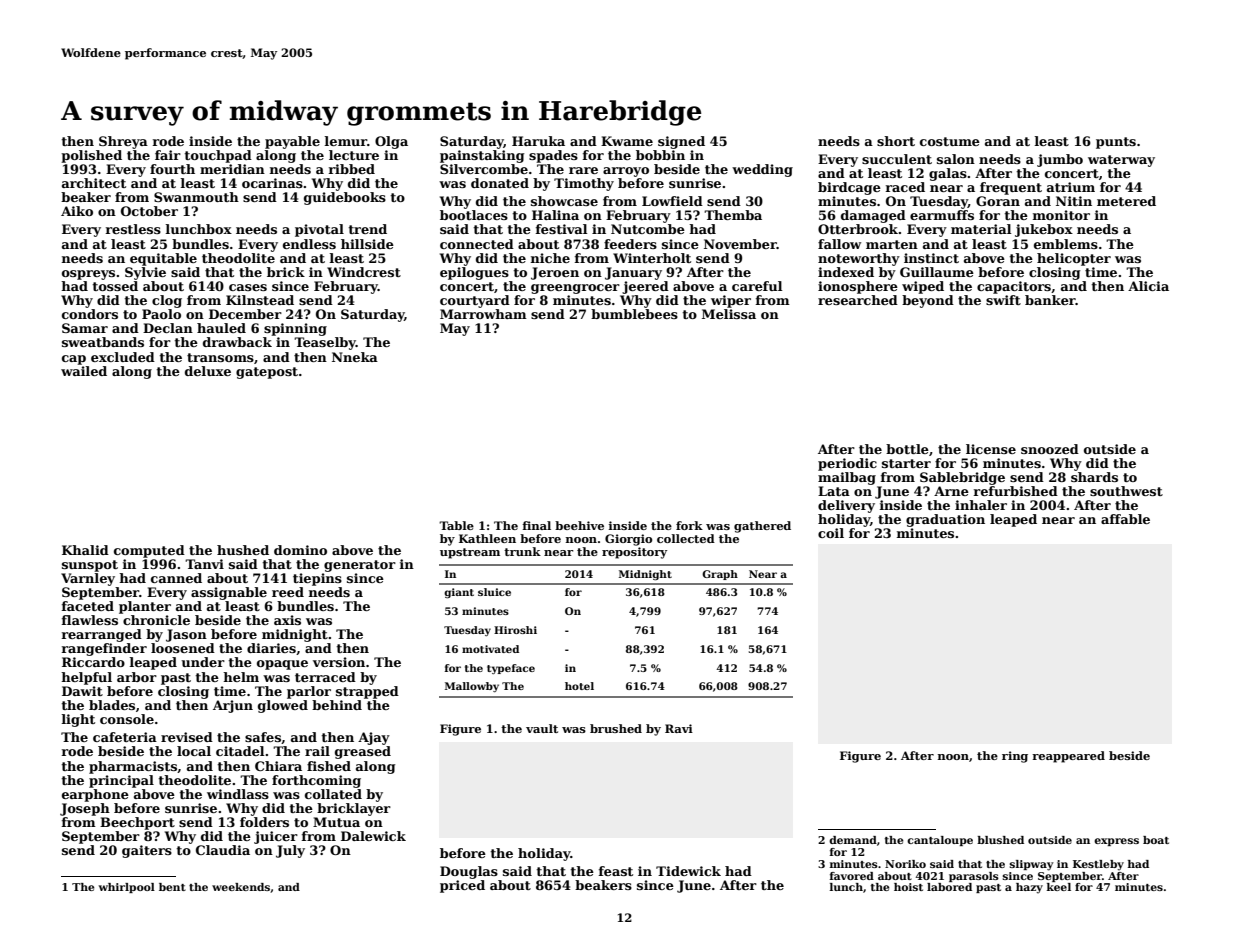 The image size is (1233, 952). What do you see at coordinates (333, 794) in the screenshot?
I see `collated` at bounding box center [333, 794].
